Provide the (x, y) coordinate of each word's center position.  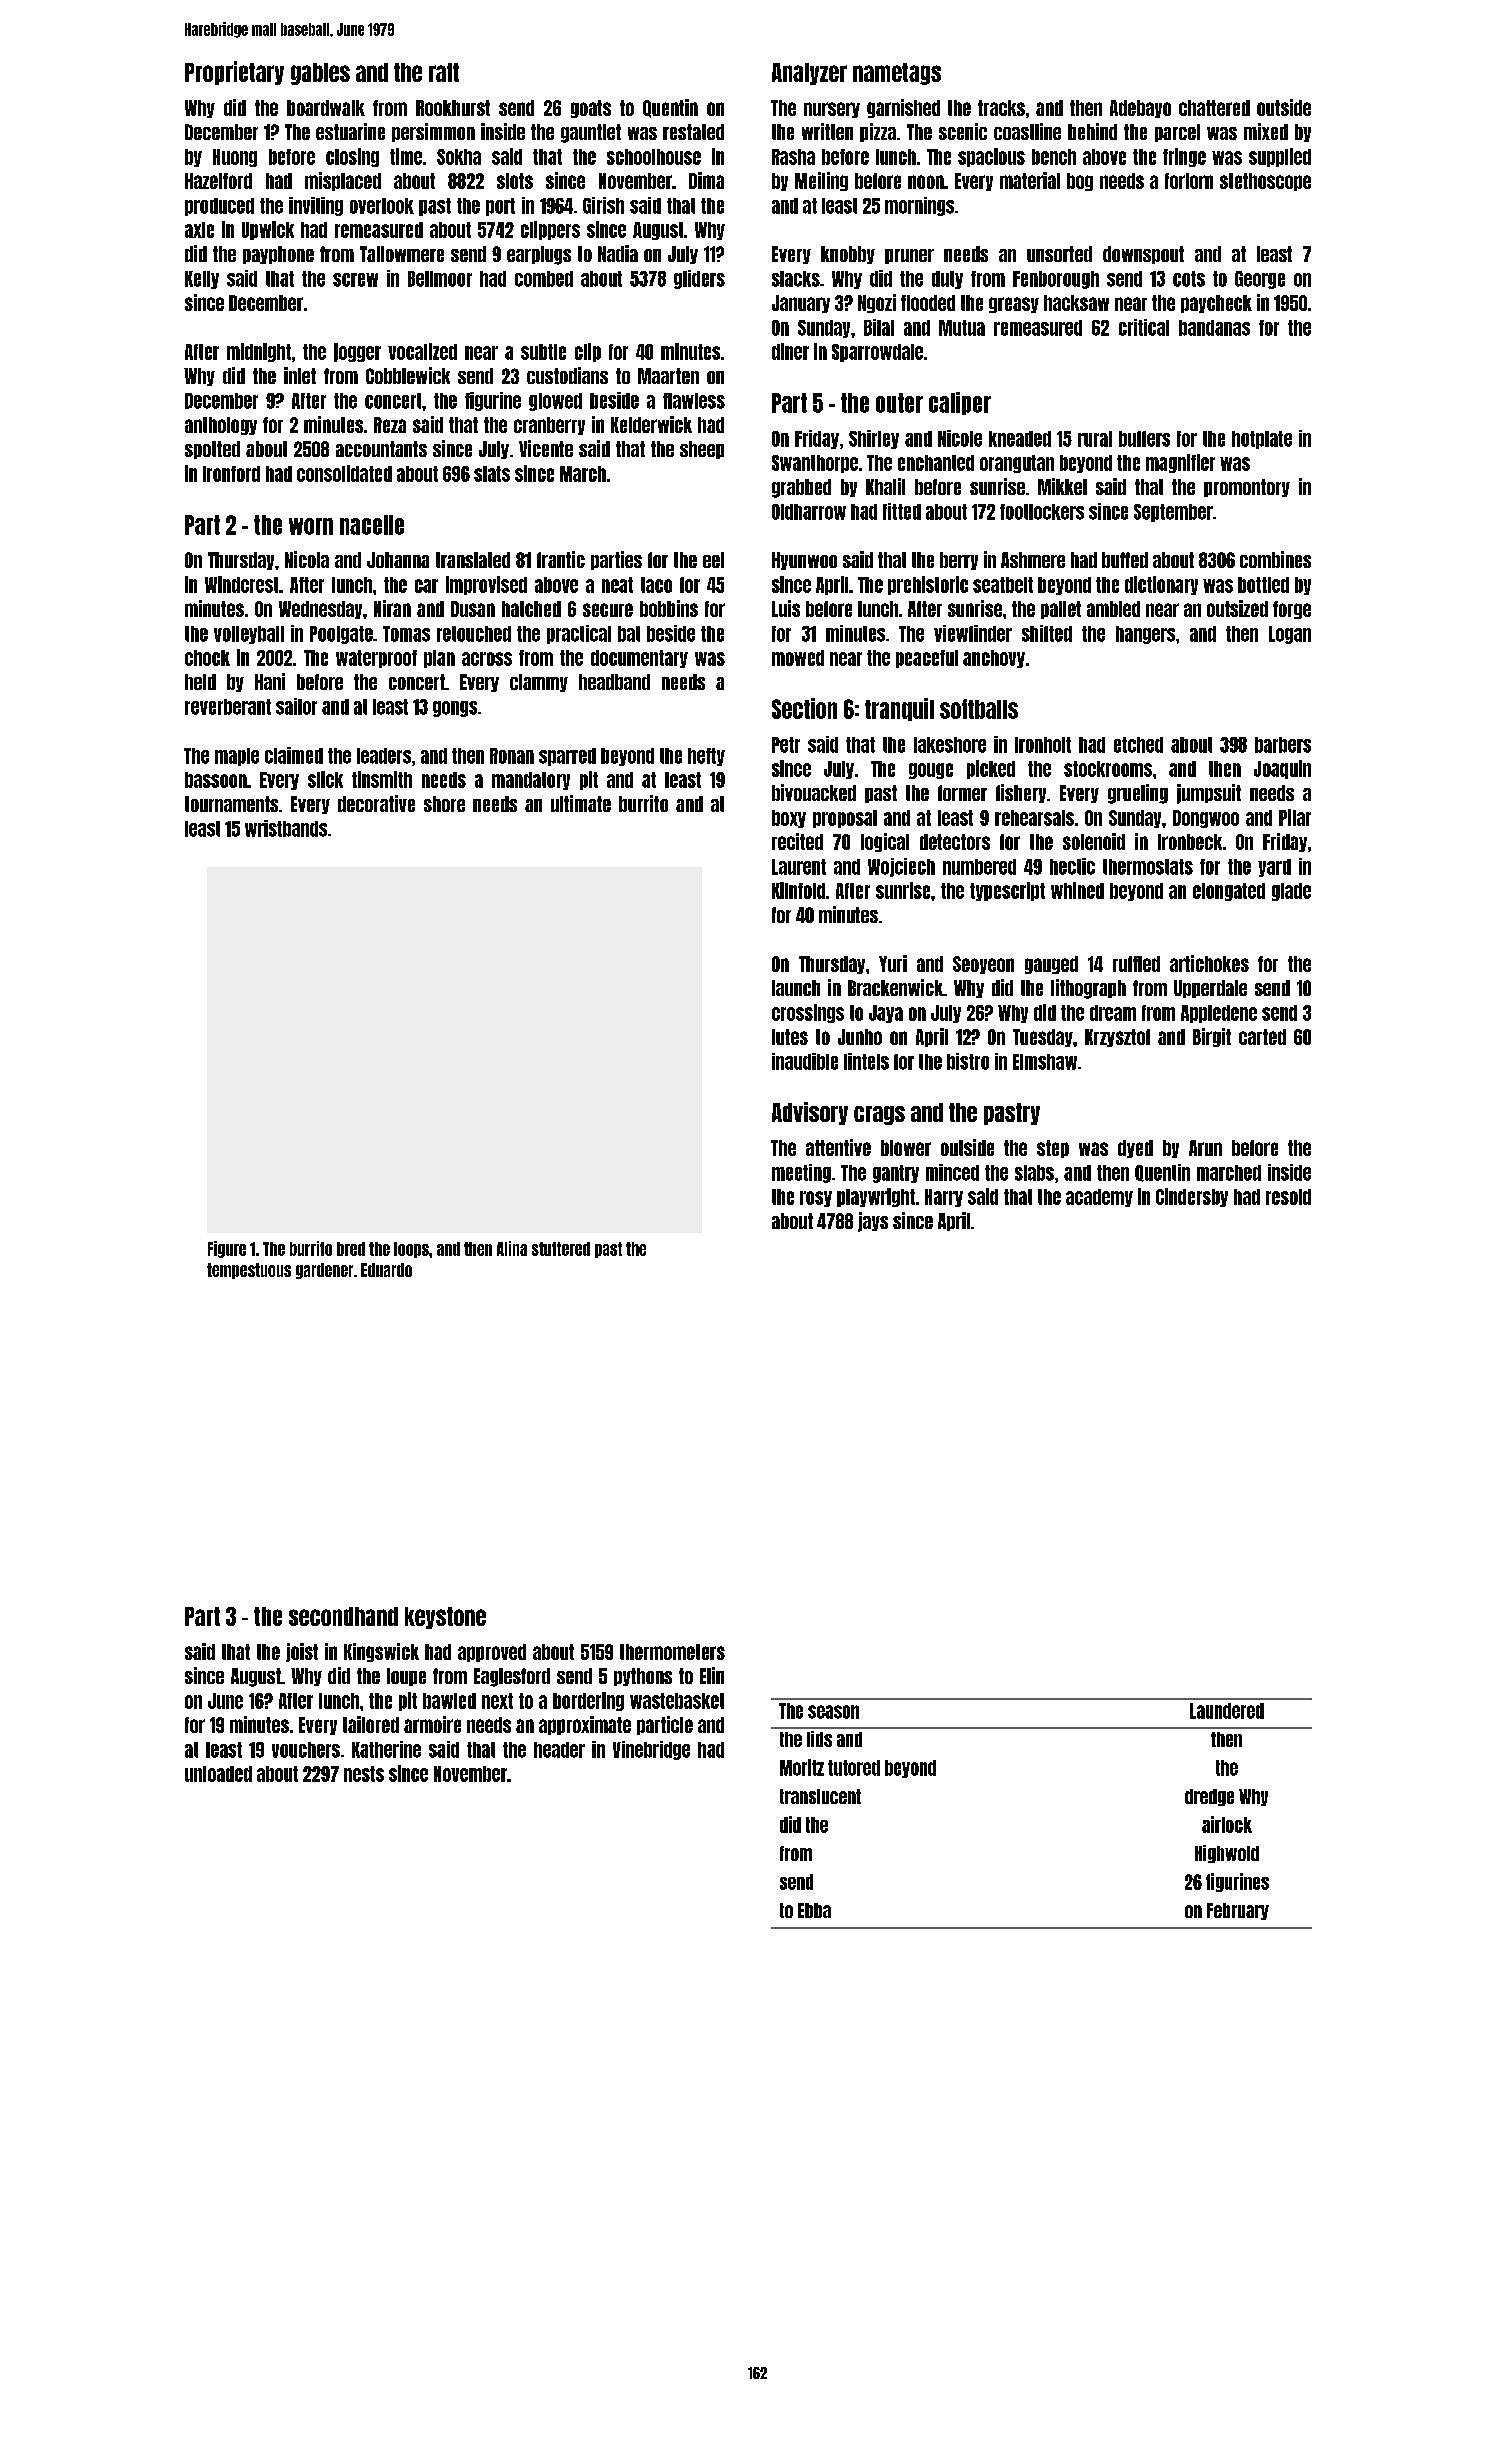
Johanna (398, 560)
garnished (903, 108)
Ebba (814, 1910)
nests (364, 1774)
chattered (1214, 108)
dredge (1209, 1797)
